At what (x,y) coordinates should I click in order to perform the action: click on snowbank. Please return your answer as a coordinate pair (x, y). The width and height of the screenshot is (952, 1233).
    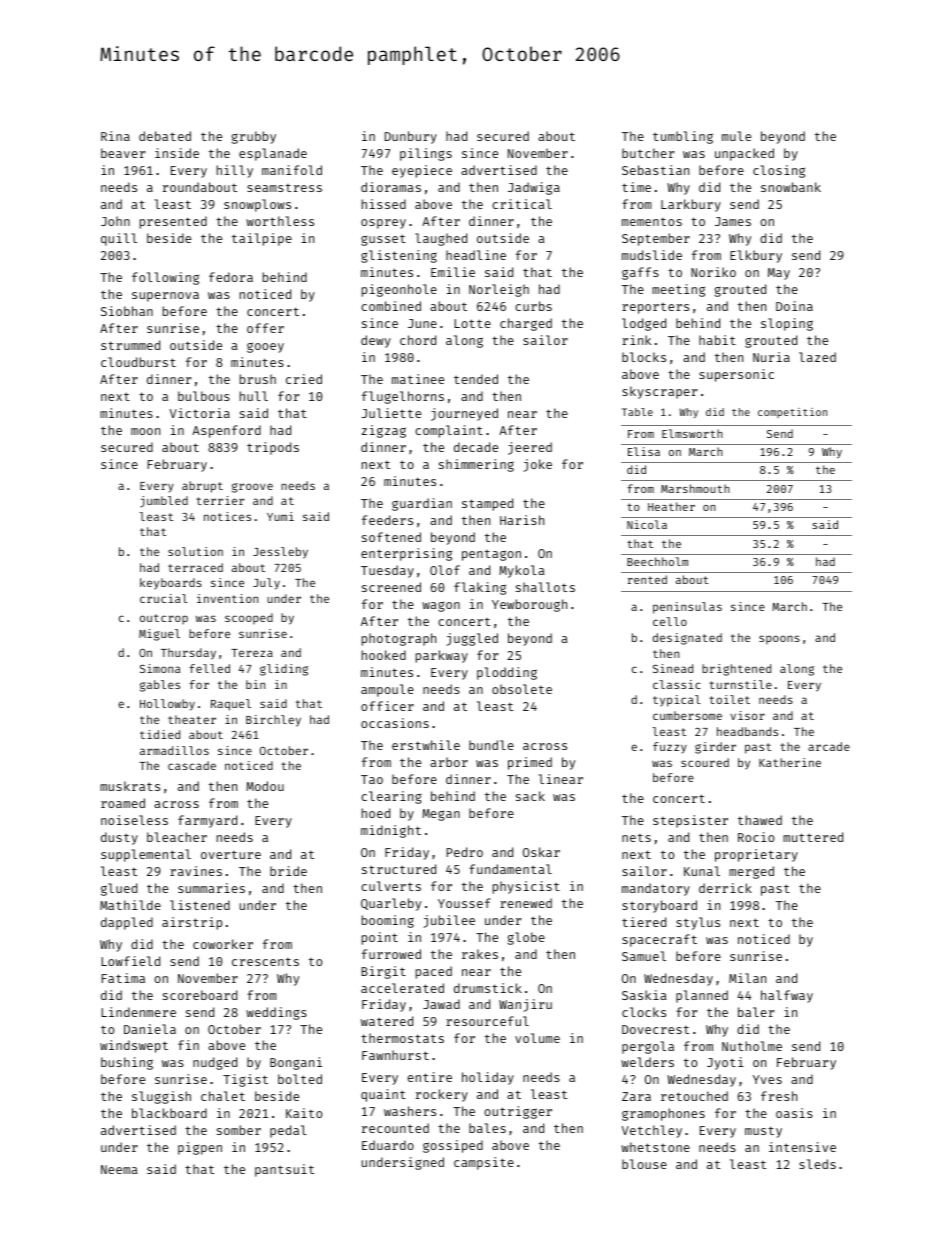
    Looking at the image, I should click on (791, 187).
